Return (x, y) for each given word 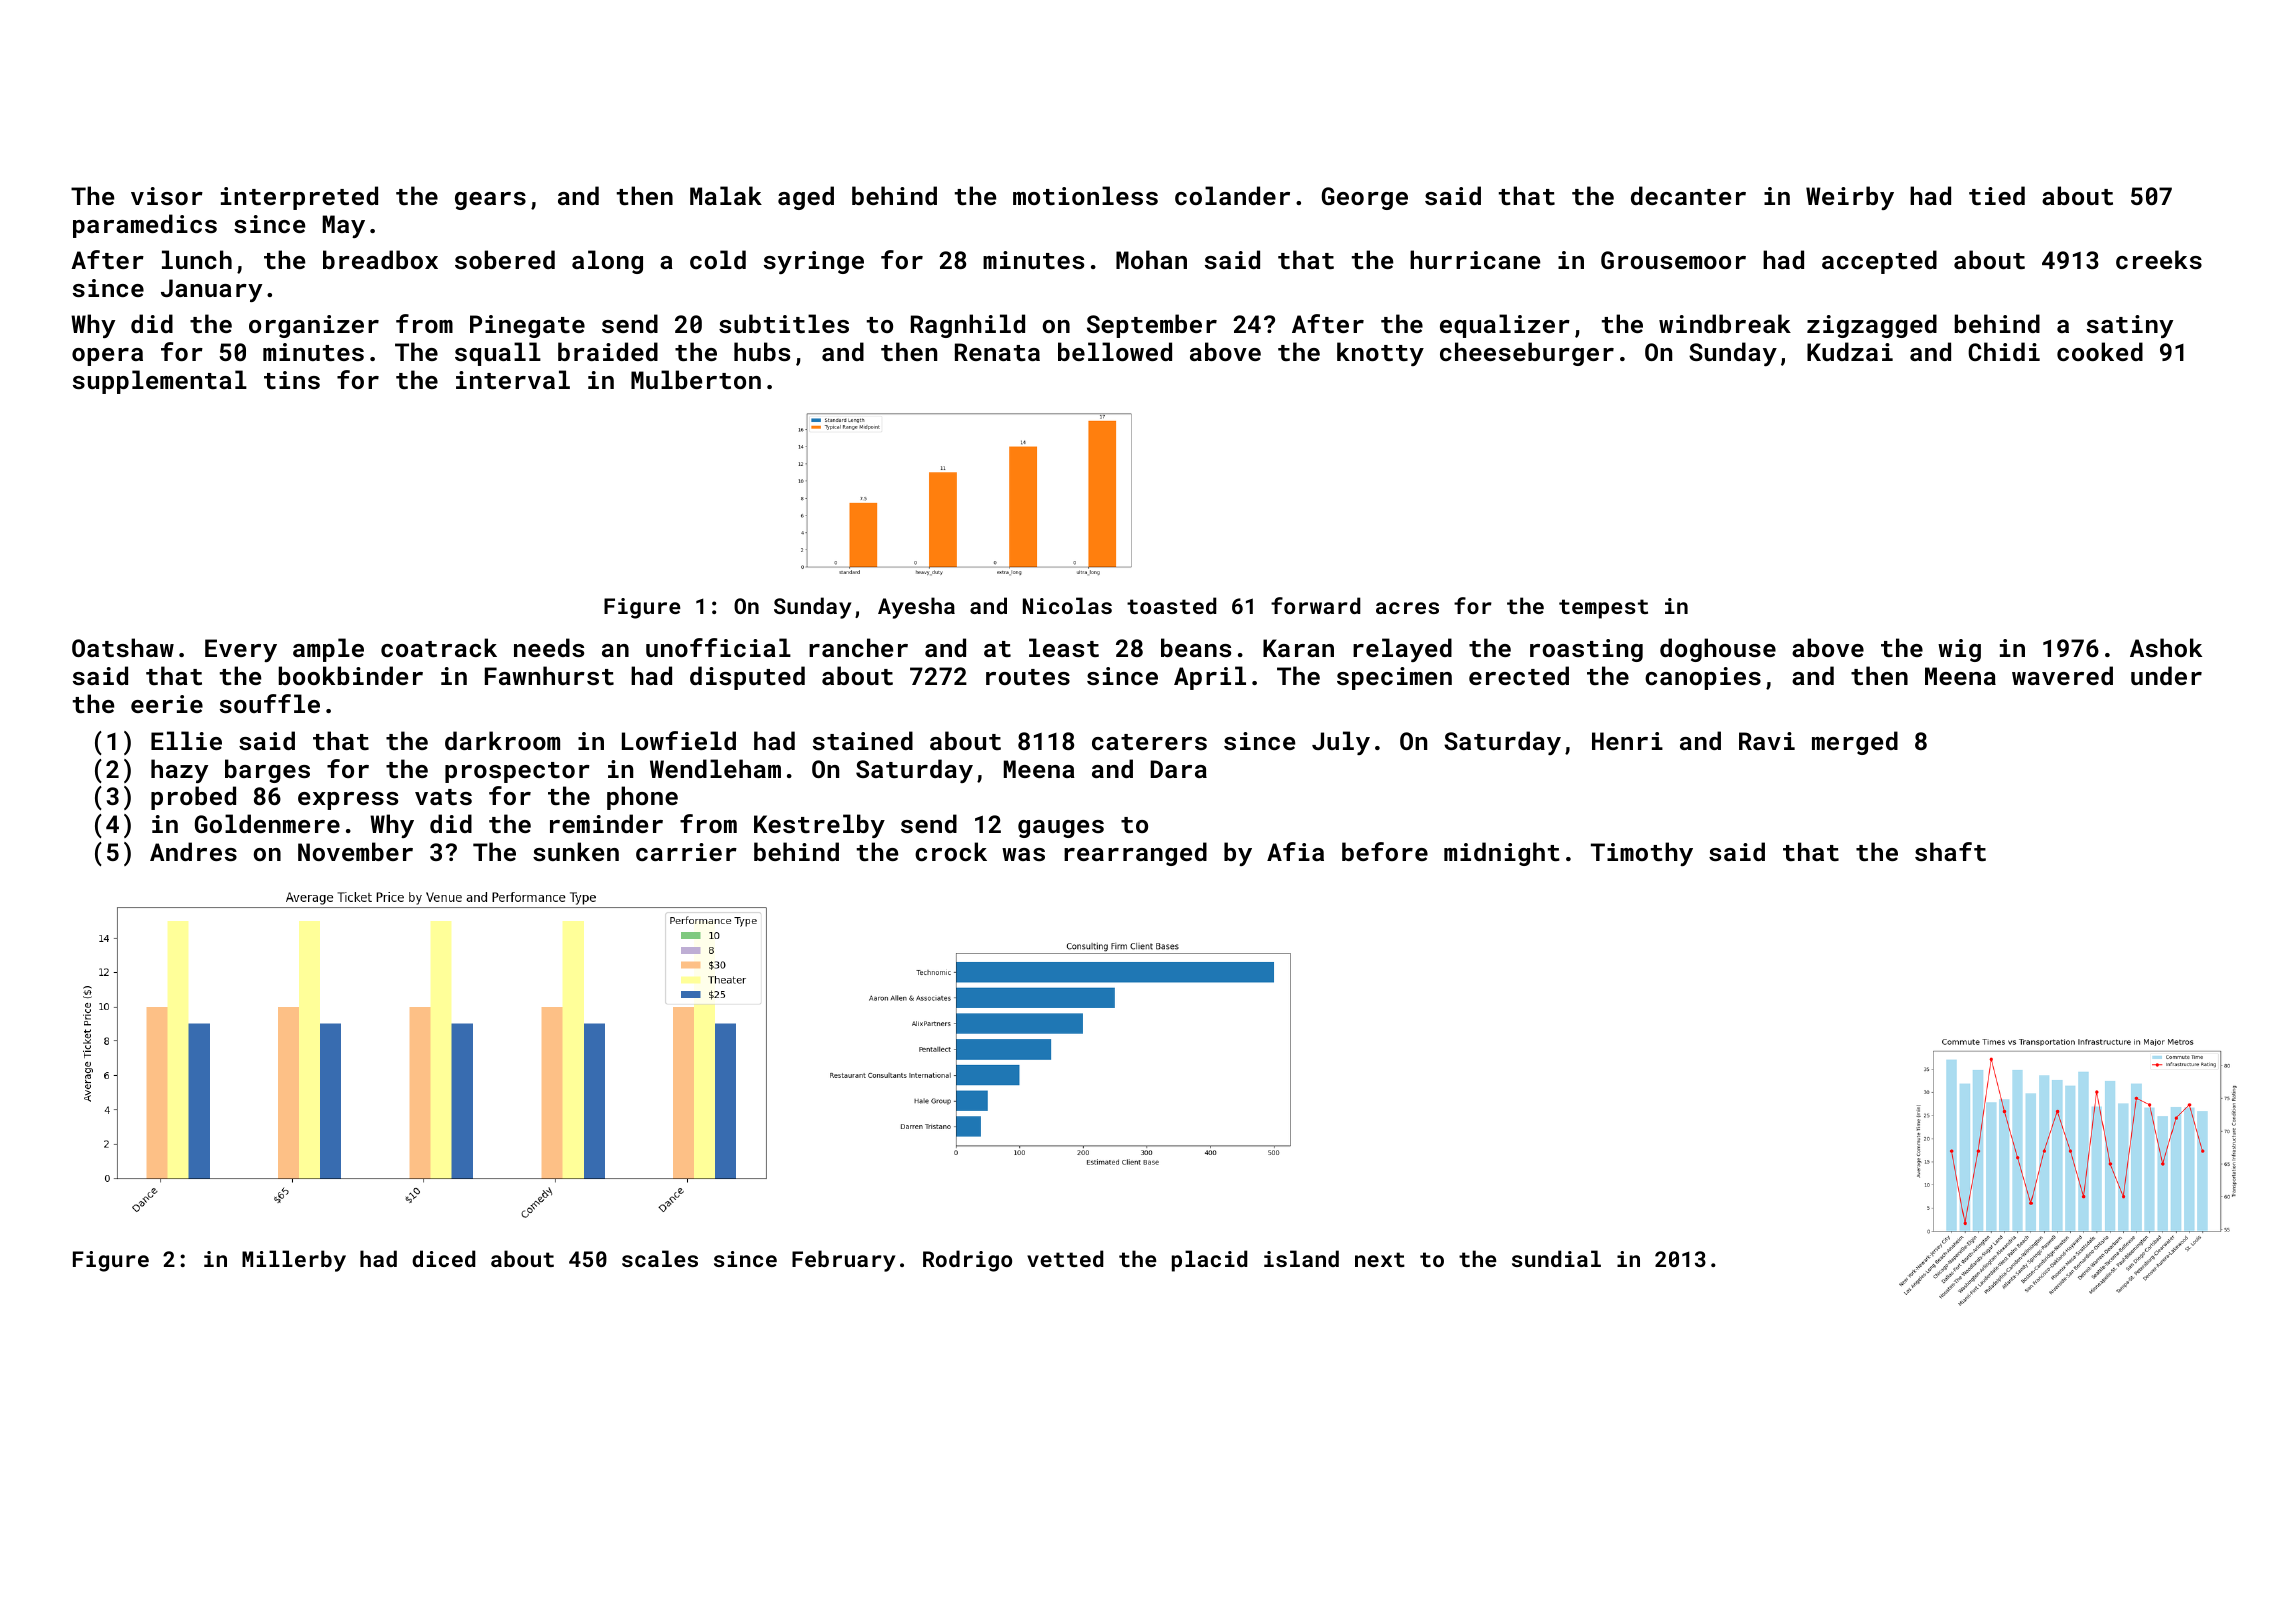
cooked (2100, 351)
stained (863, 740)
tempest (1603, 609)
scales (660, 1258)
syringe (814, 262)
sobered (505, 259)
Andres (193, 851)
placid (1209, 1261)
